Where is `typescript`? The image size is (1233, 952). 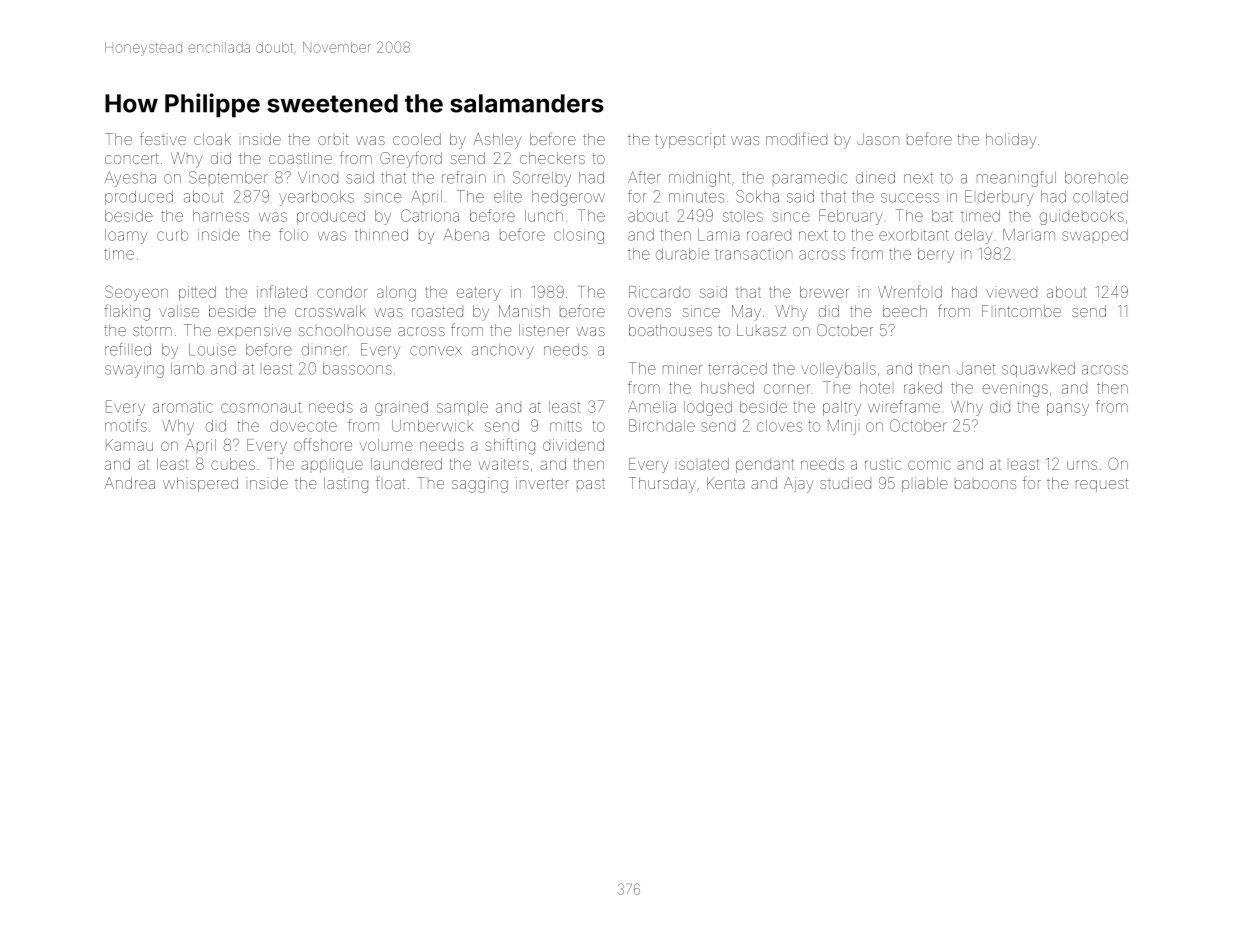 typescript is located at coordinates (690, 141).
